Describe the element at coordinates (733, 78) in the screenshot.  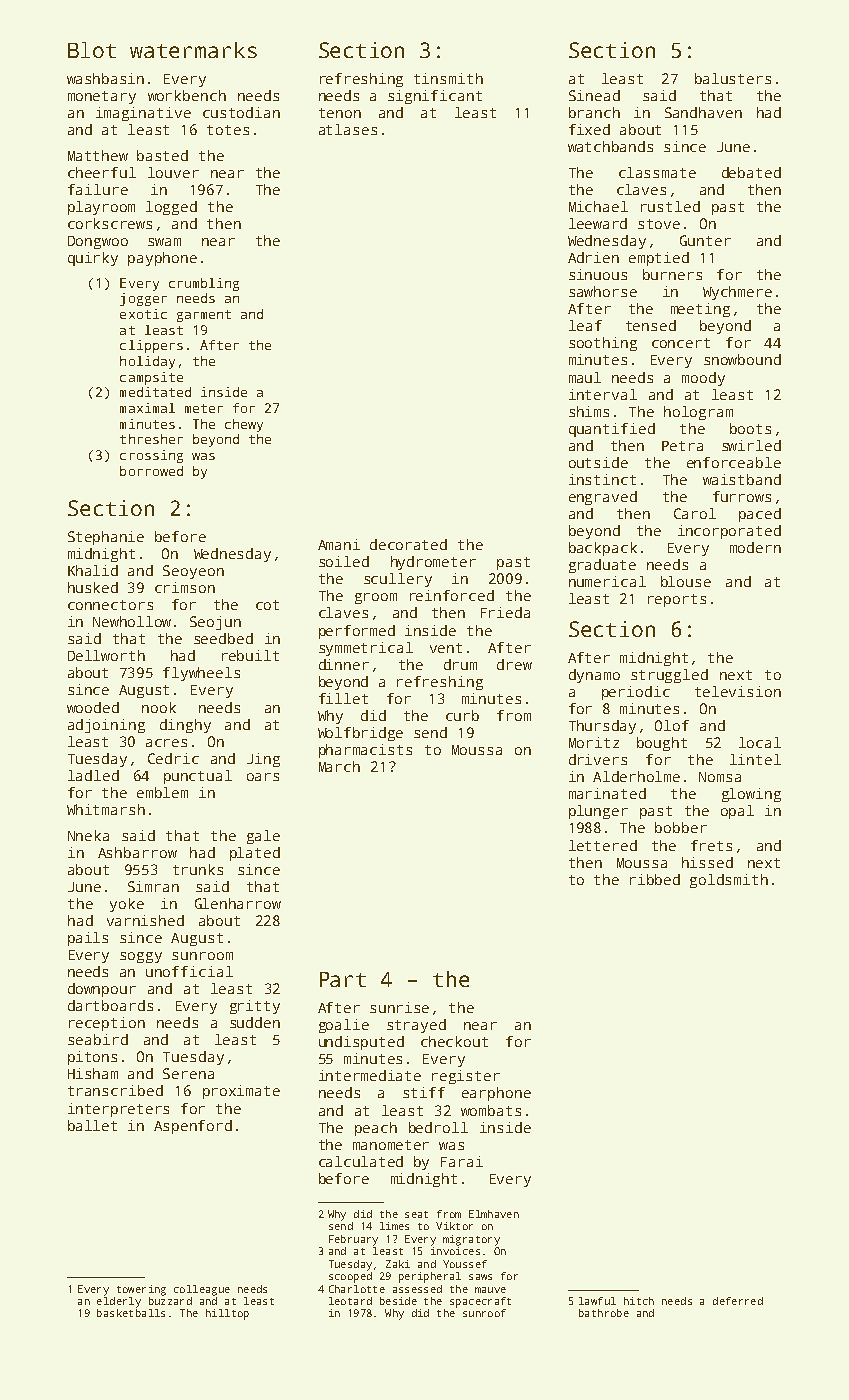
I see `balusters` at that location.
